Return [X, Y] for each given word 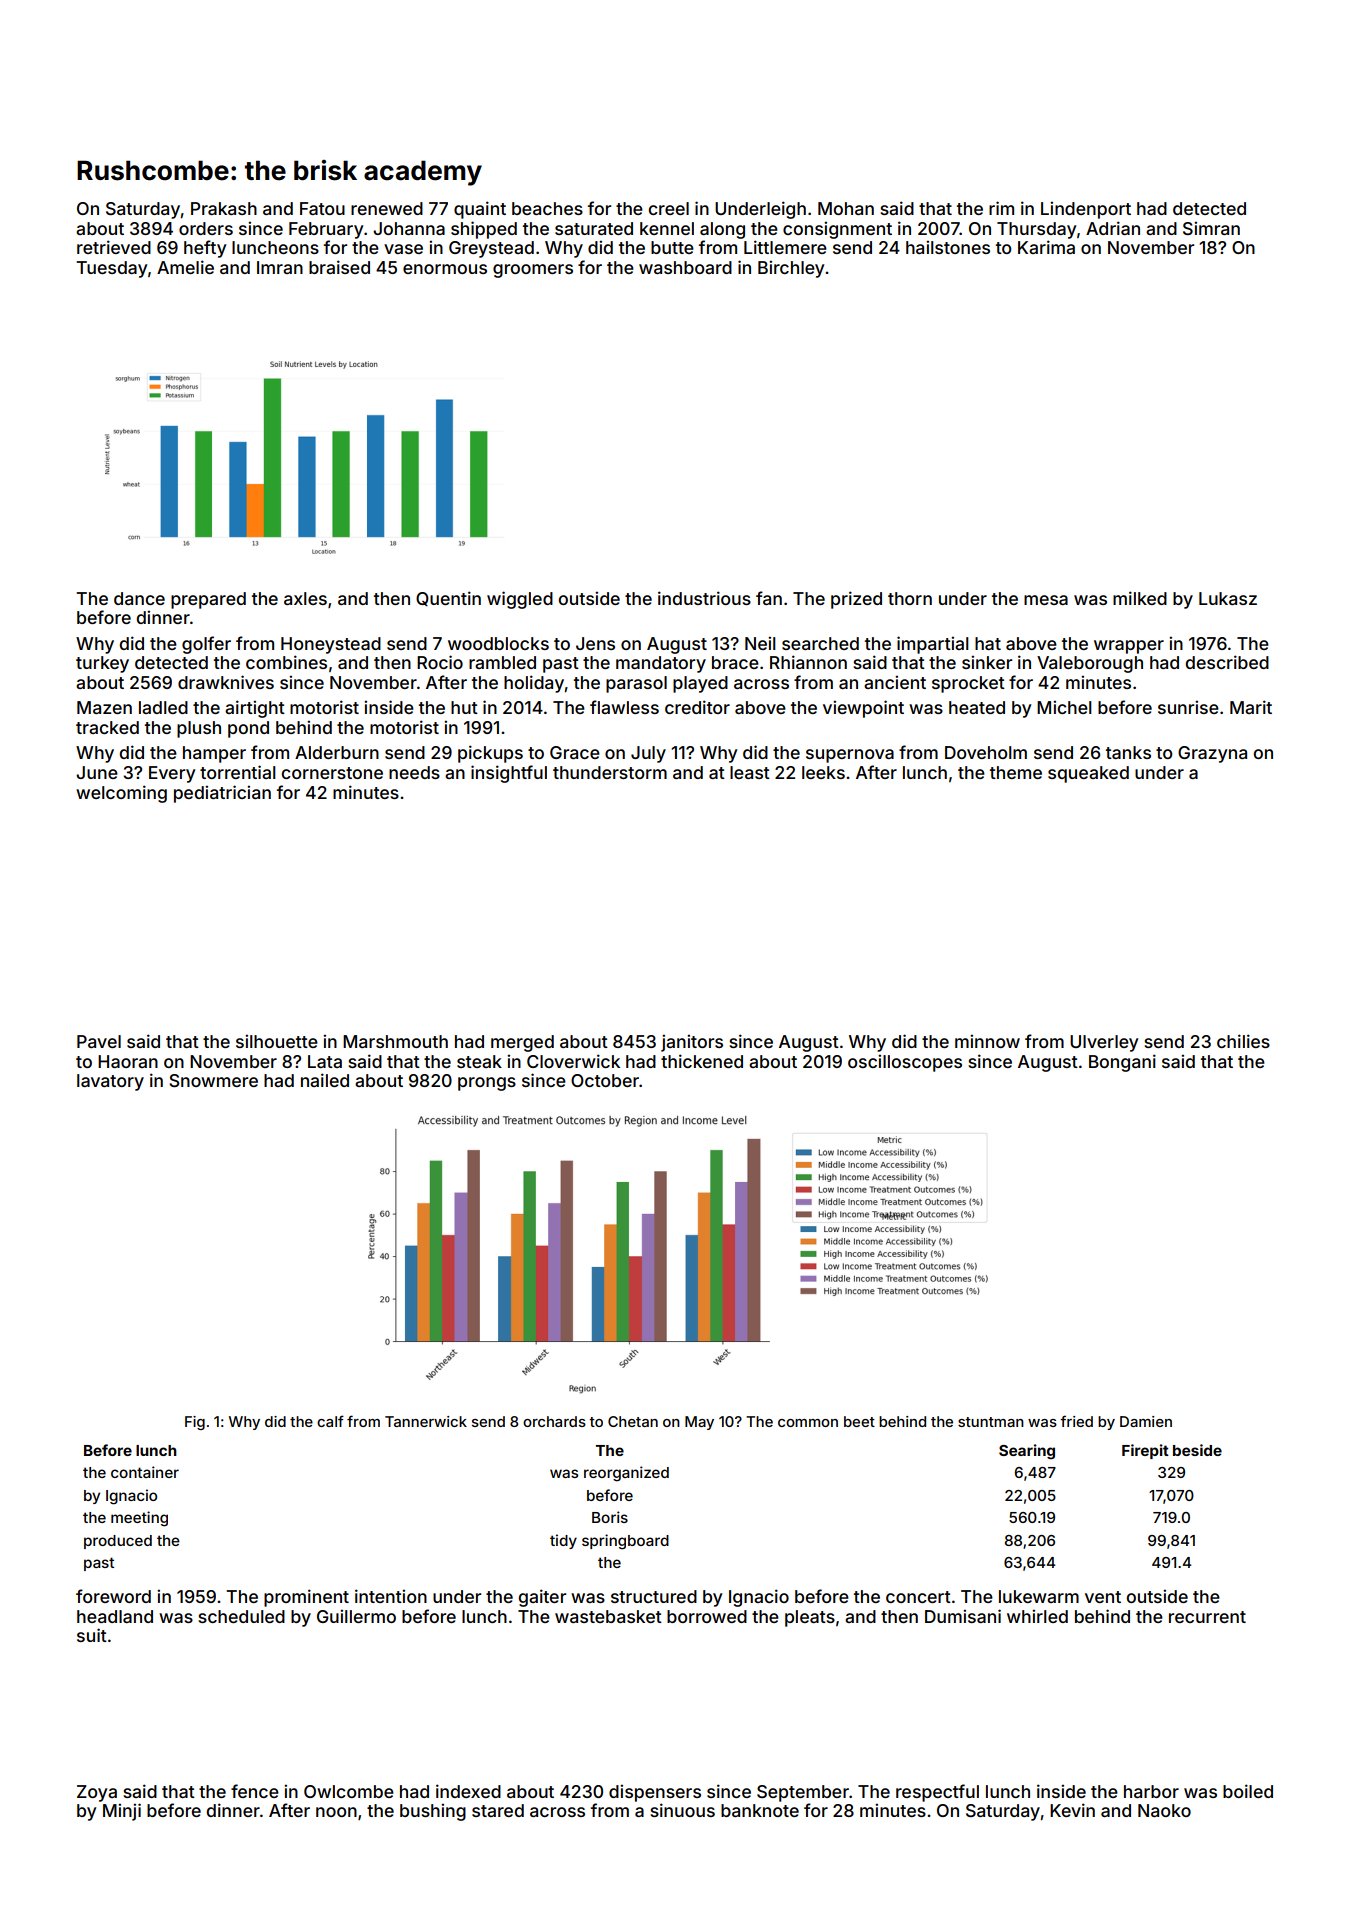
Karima [1046, 247]
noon [336, 1812]
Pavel [99, 1041]
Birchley [791, 269]
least [750, 772]
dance [139, 598]
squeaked [1088, 774]
